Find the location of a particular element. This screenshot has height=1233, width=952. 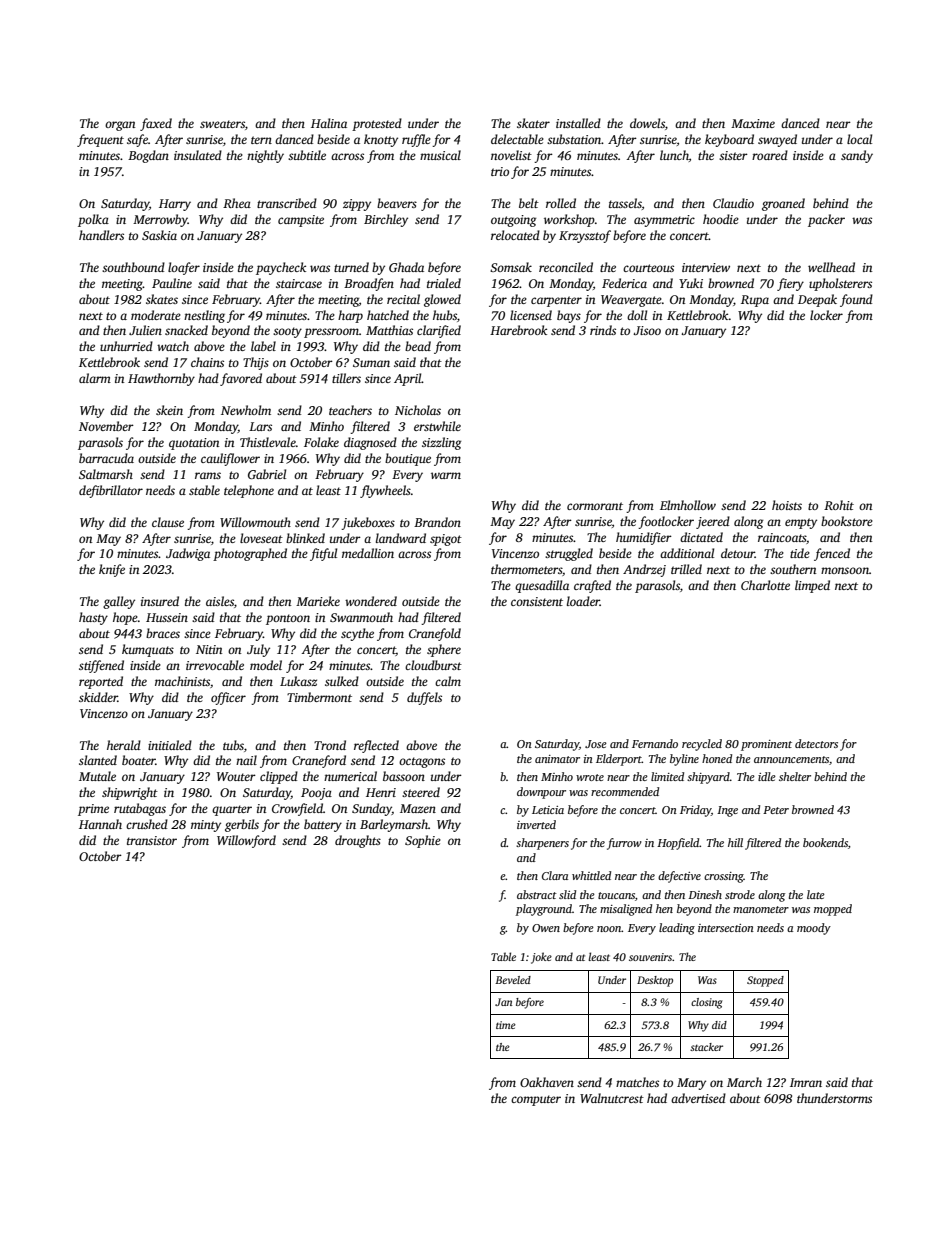

Oakhaven is located at coordinates (547, 1082).
